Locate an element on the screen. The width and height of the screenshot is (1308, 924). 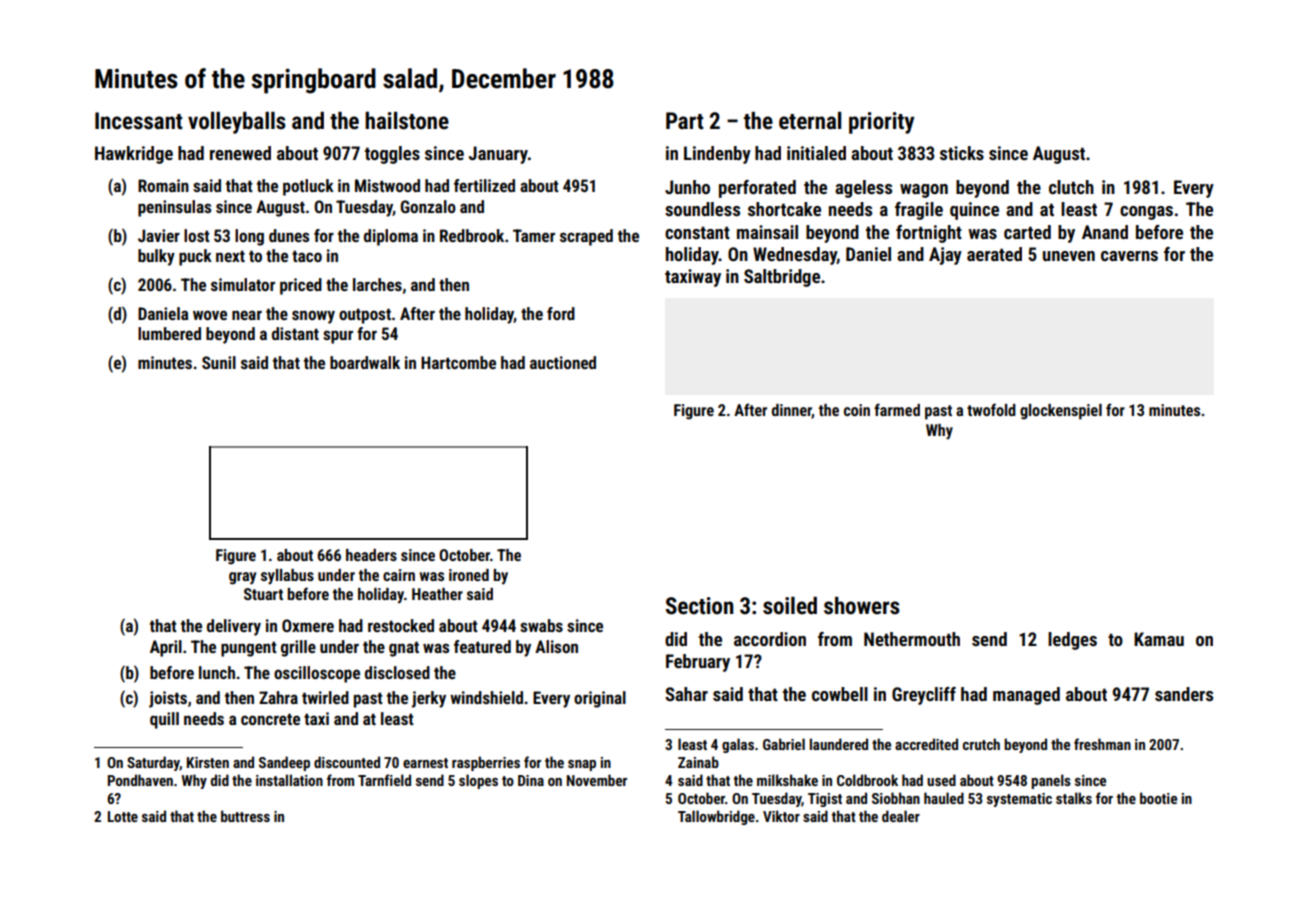
glockenspiel is located at coordinates (1061, 412).
